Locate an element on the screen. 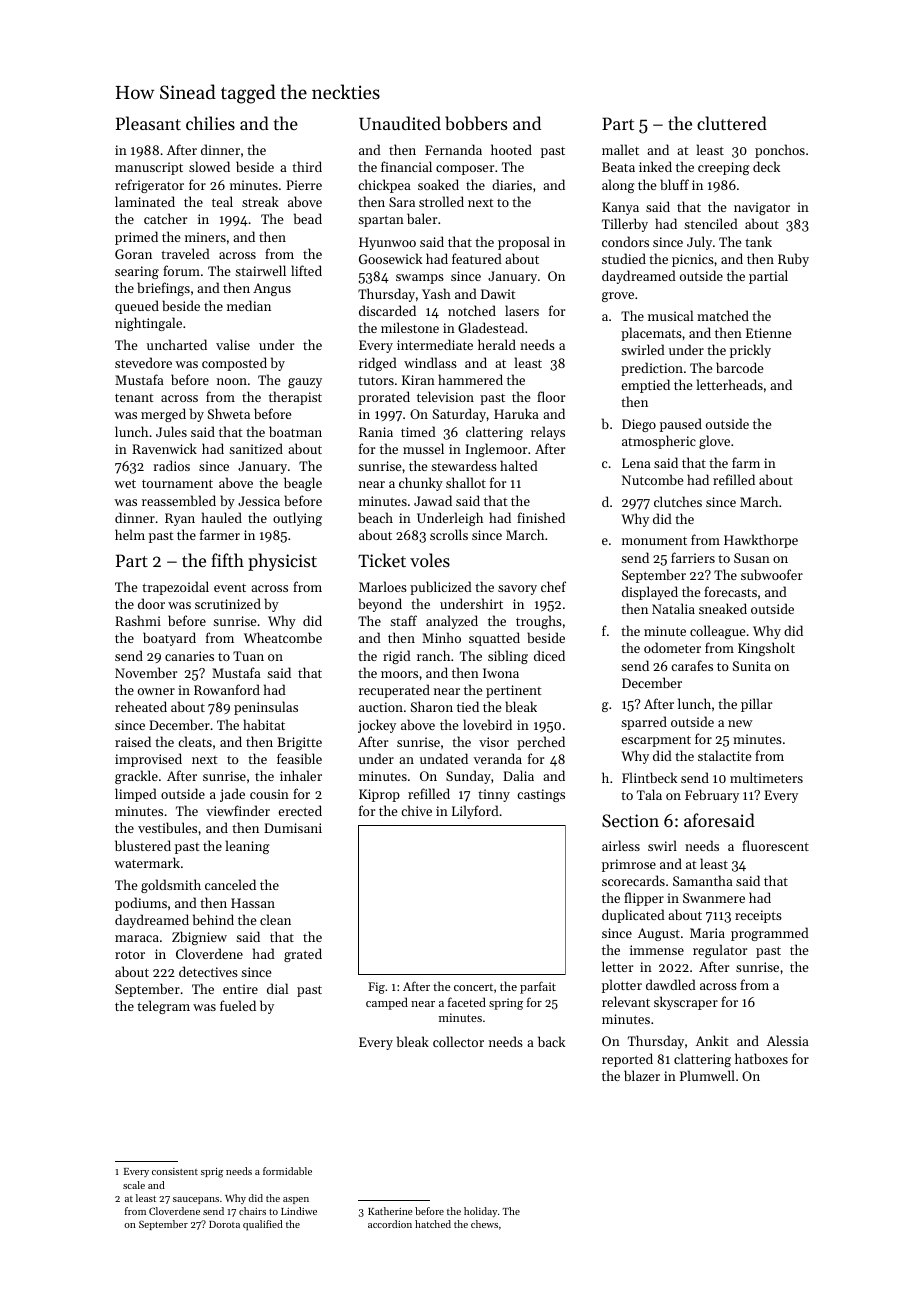  cluttered is located at coordinates (732, 123).
